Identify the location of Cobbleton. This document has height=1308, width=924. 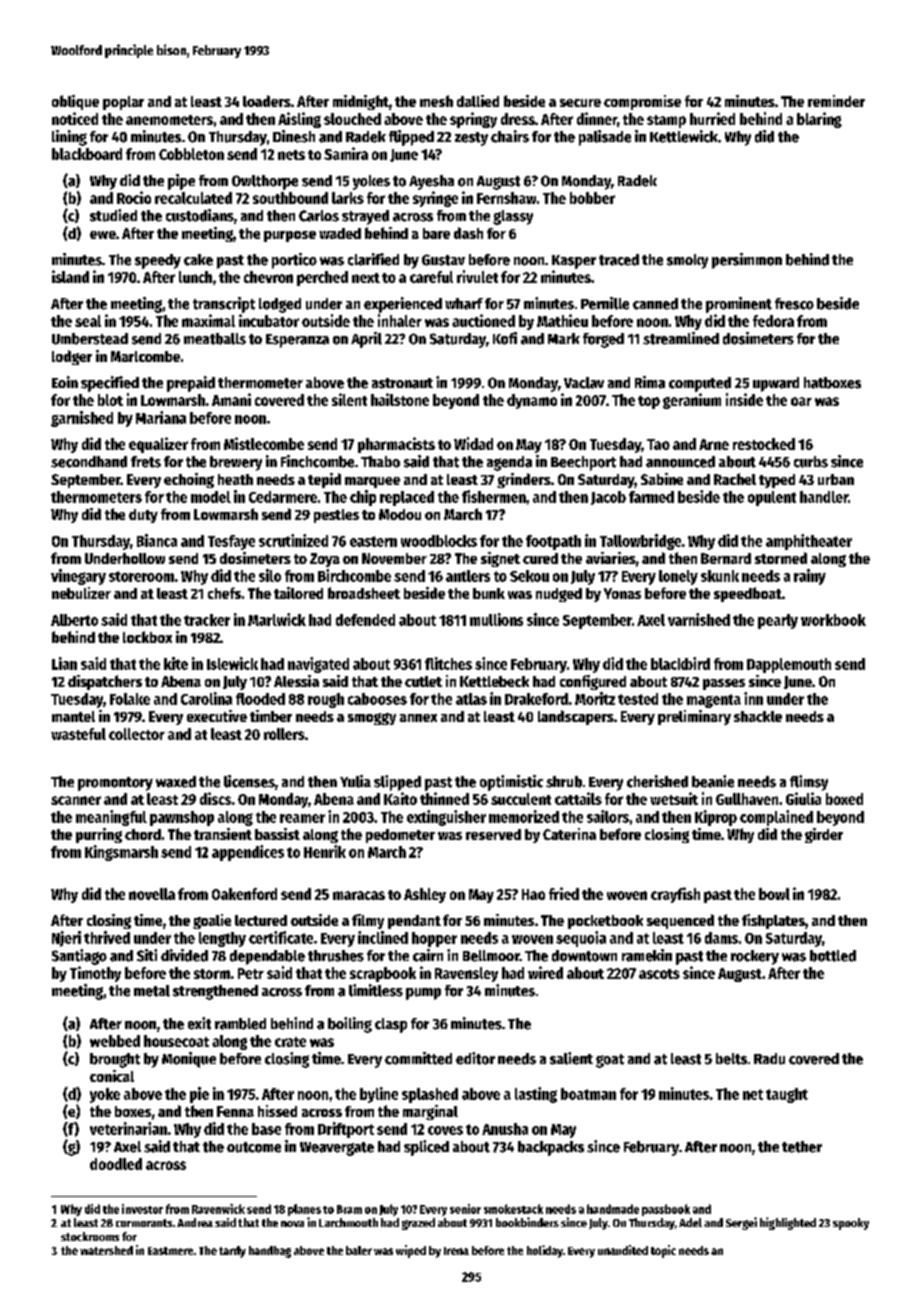
(191, 154).
